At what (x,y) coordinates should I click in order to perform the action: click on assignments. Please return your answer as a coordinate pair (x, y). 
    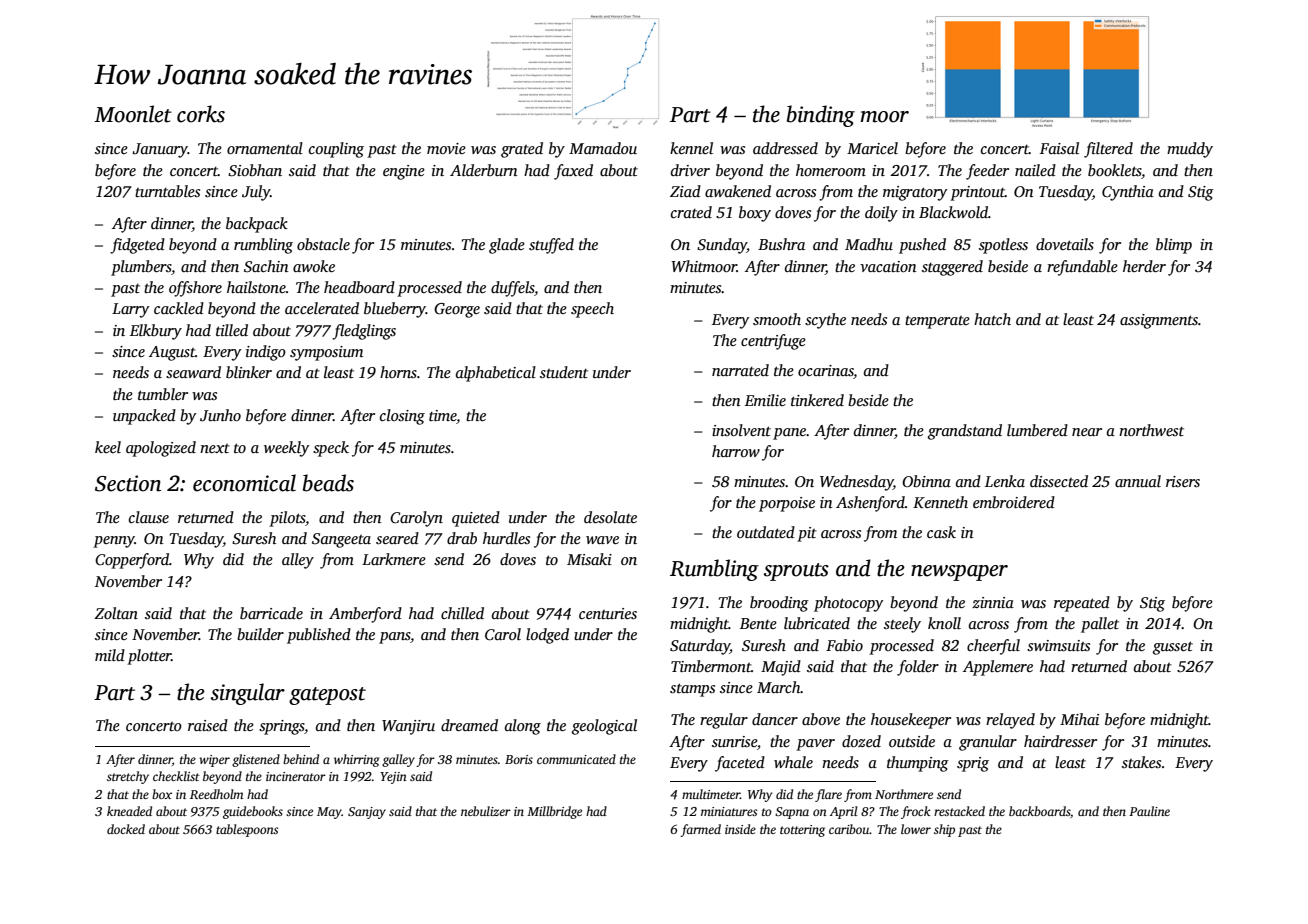
    Looking at the image, I should click on (1159, 321).
